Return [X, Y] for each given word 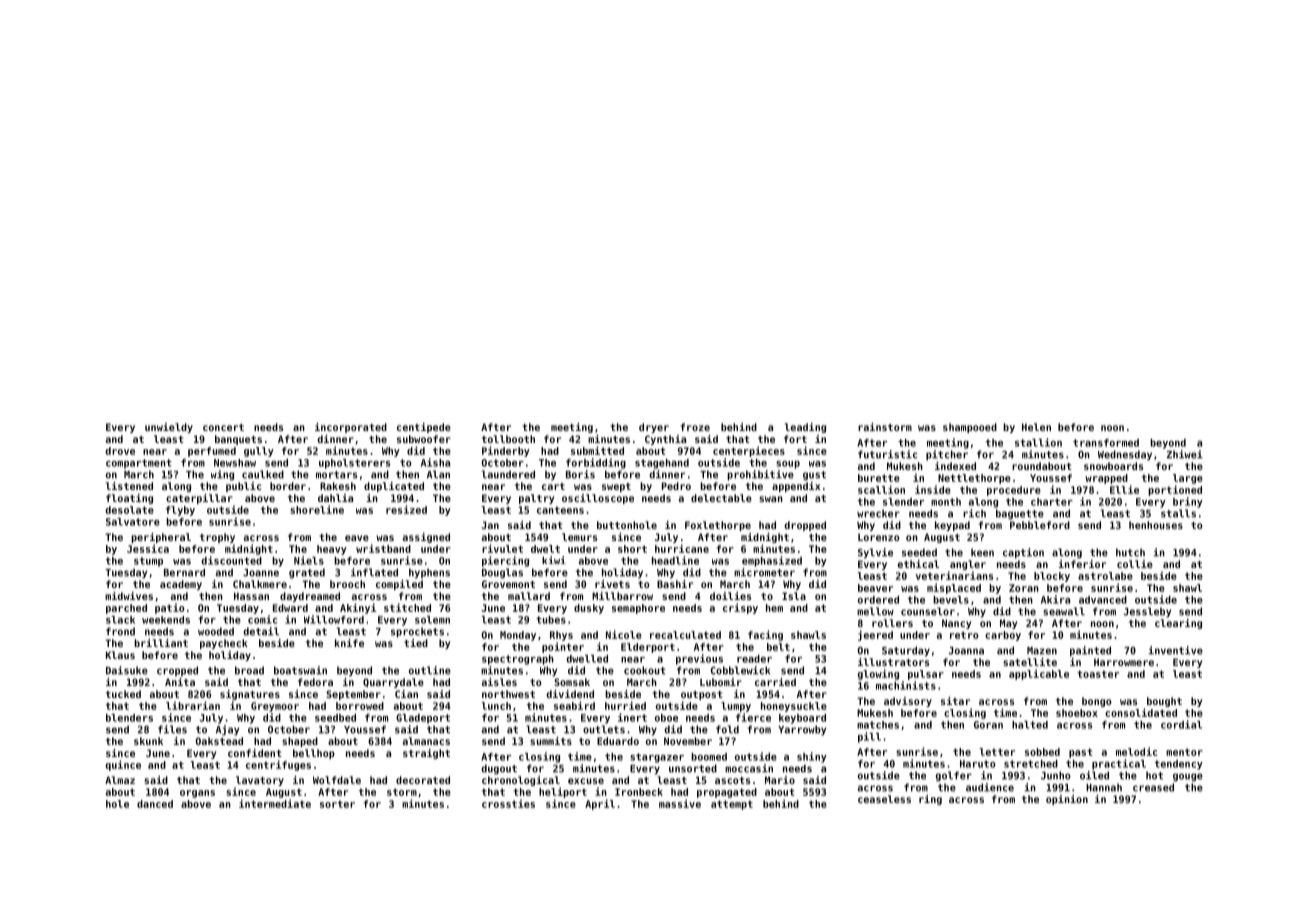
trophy [217, 538]
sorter [337, 804]
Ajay [228, 730]
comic [262, 619]
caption [1023, 553]
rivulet [502, 548]
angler [968, 565]
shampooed [970, 428]
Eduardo [618, 741]
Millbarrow [622, 596]
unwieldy [169, 428]
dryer [654, 428]
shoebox [1077, 713]
